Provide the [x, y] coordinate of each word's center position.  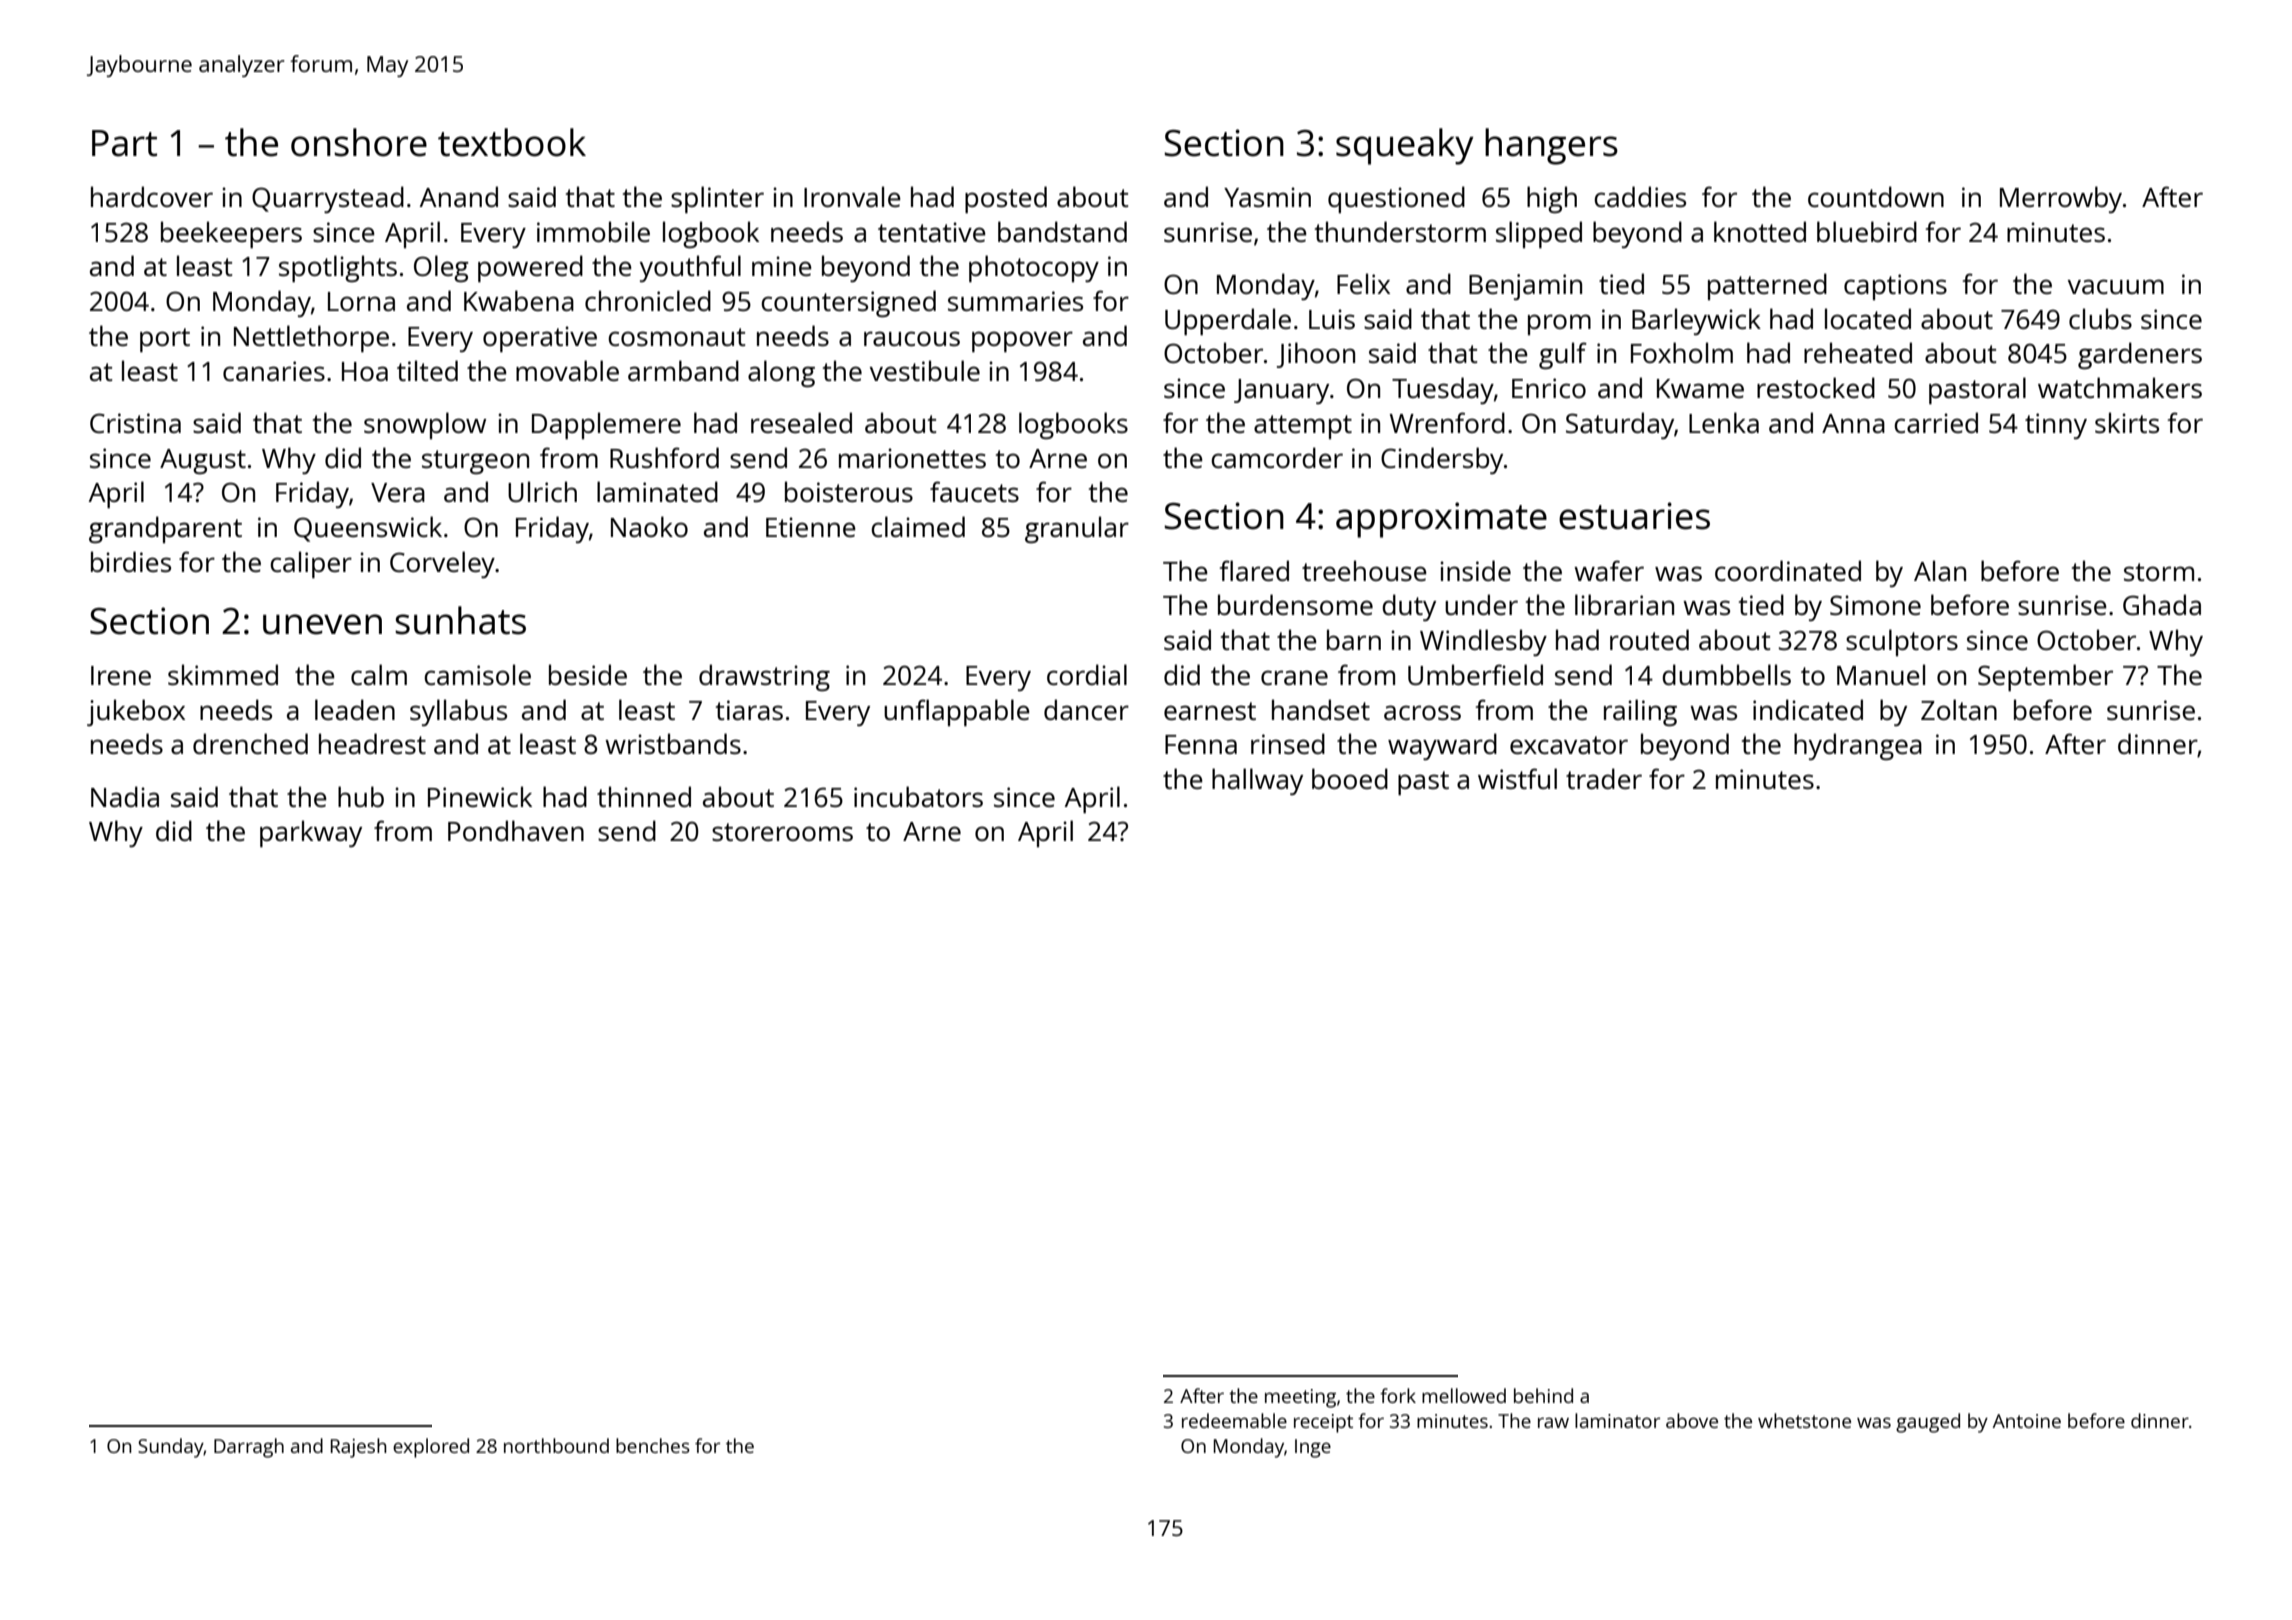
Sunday [171, 1448]
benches [653, 1445]
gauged [1928, 1423]
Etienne [811, 527]
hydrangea [1858, 746]
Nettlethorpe [311, 338]
